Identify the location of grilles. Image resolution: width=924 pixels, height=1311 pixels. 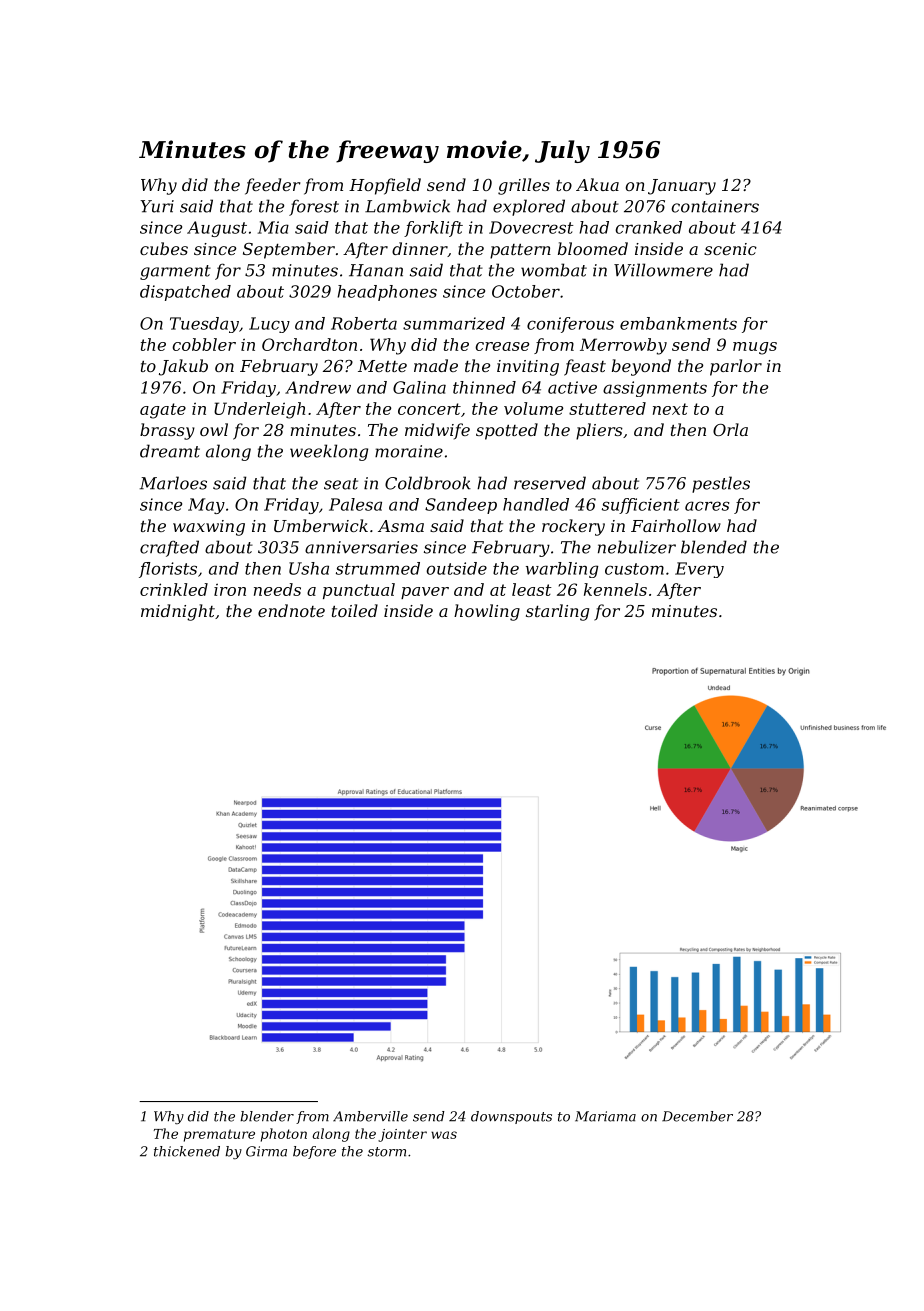
(524, 186).
